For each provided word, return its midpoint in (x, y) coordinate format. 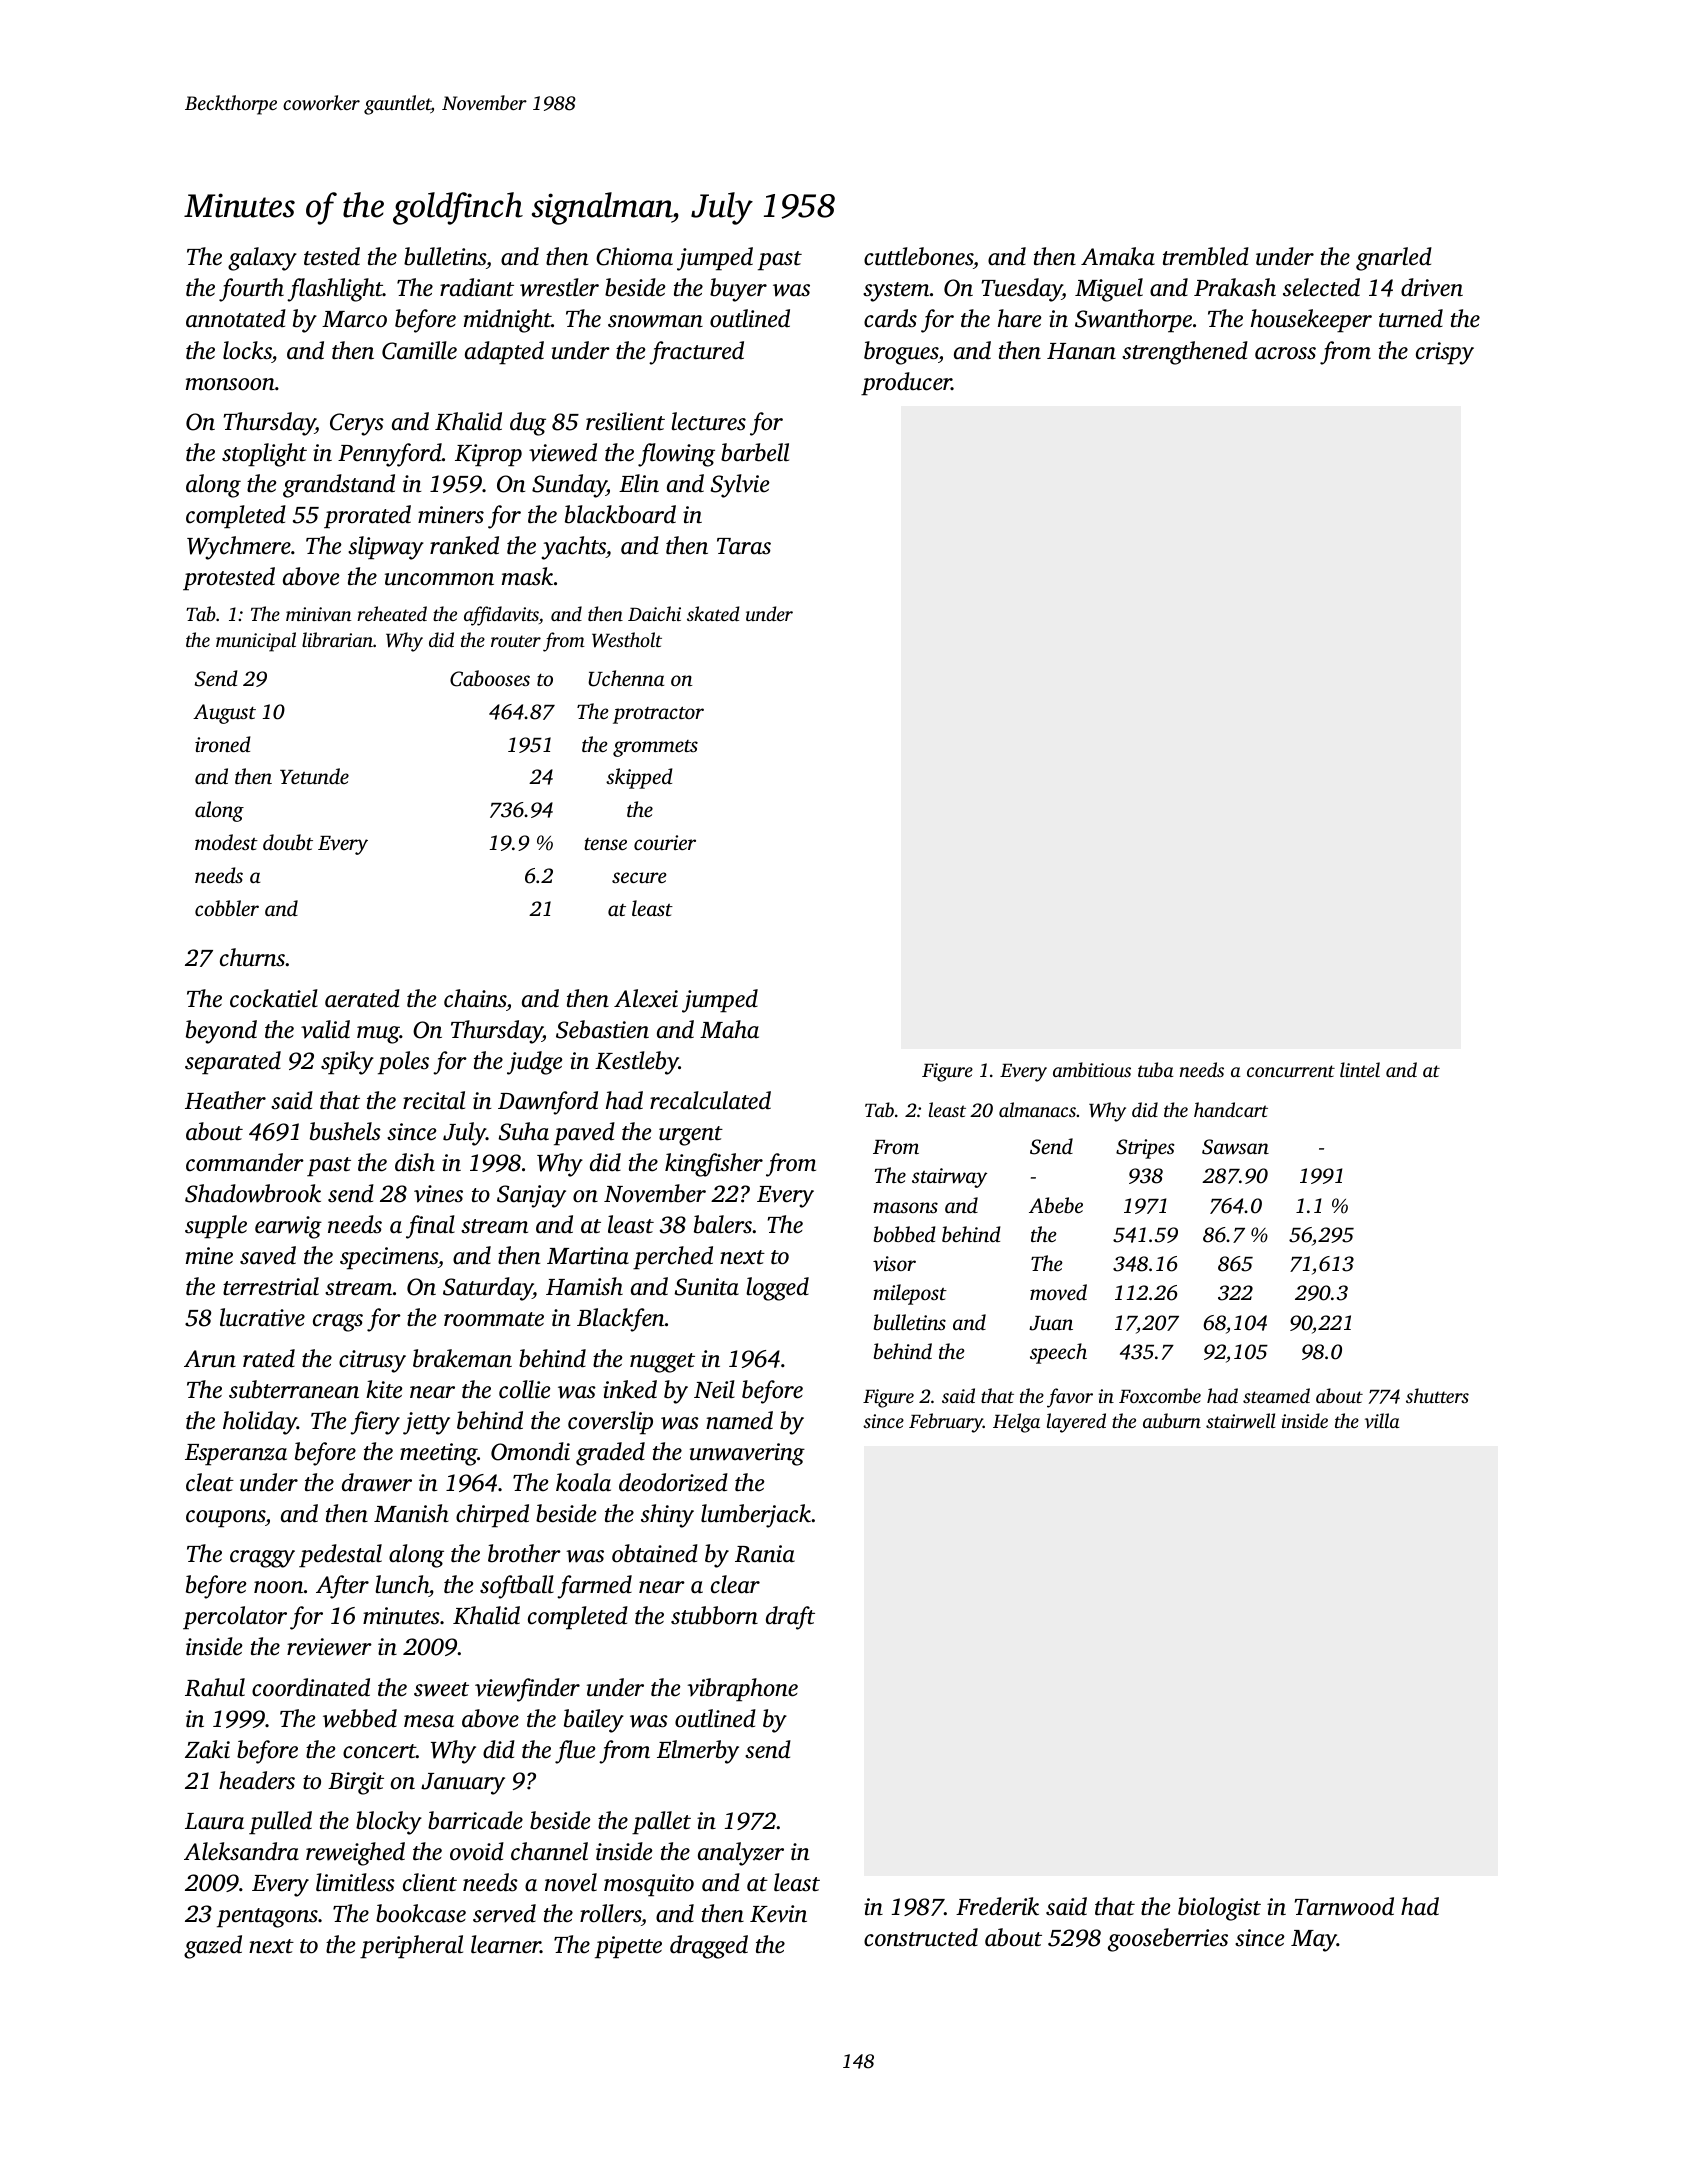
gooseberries (1168, 1940)
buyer (738, 290)
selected (1321, 287)
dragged (709, 1947)
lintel (1360, 1069)
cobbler (227, 908)
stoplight (264, 455)
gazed (213, 1947)
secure (639, 877)
